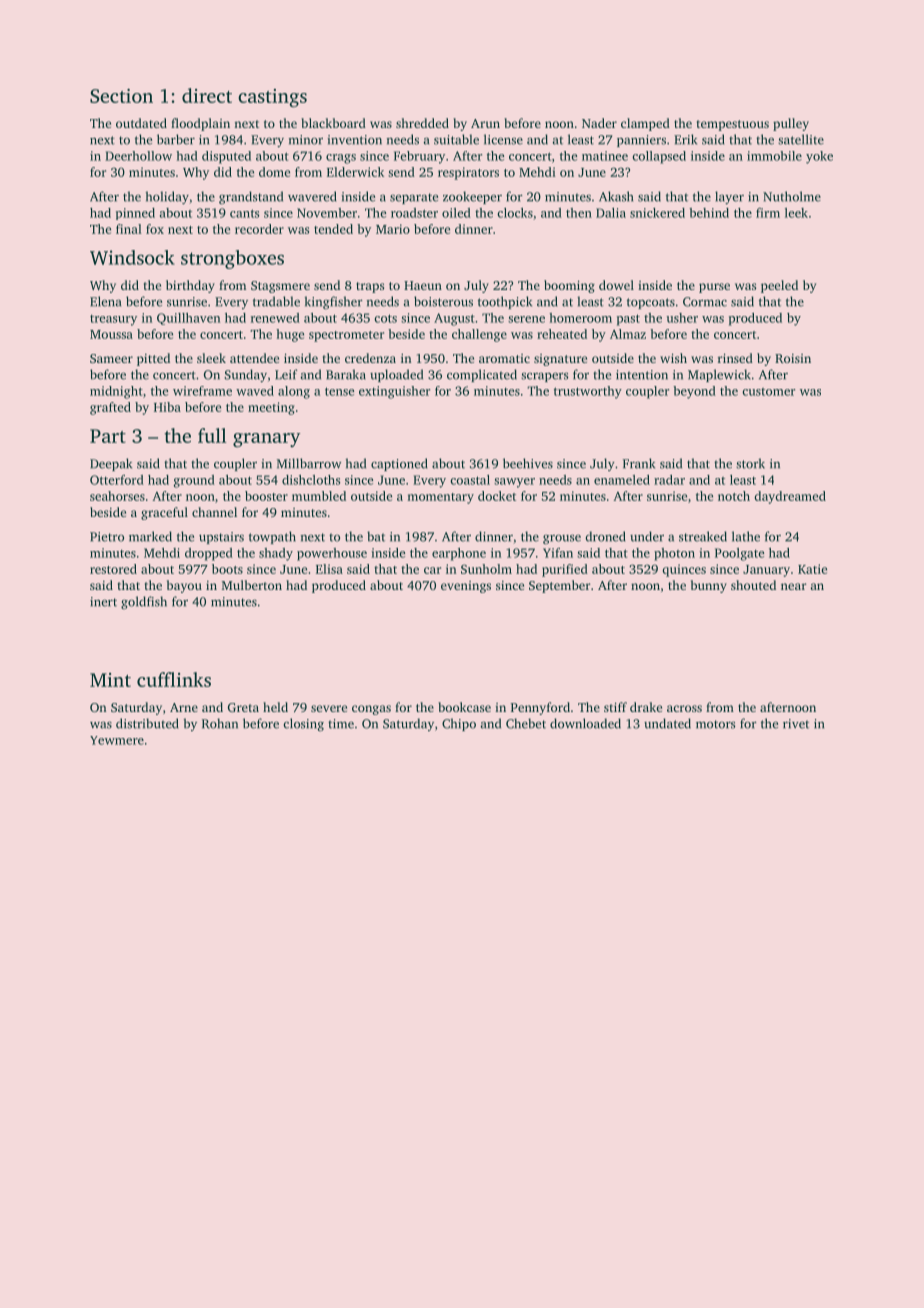 The height and width of the screenshot is (1308, 924). I want to click on oiled, so click(456, 213).
